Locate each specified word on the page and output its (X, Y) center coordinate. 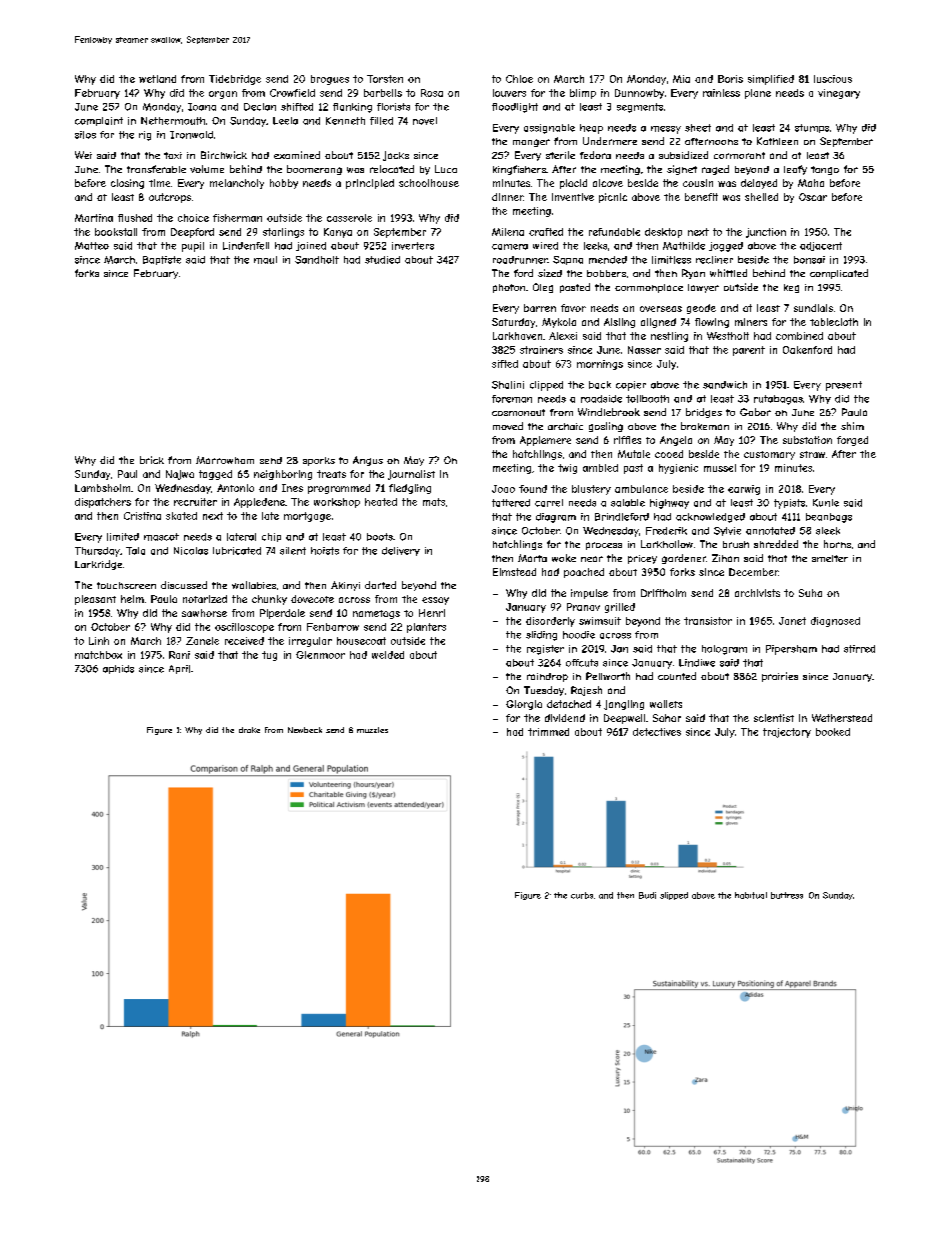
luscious (833, 79)
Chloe (519, 79)
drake (249, 730)
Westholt (728, 336)
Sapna (568, 260)
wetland (157, 79)
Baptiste (162, 260)
